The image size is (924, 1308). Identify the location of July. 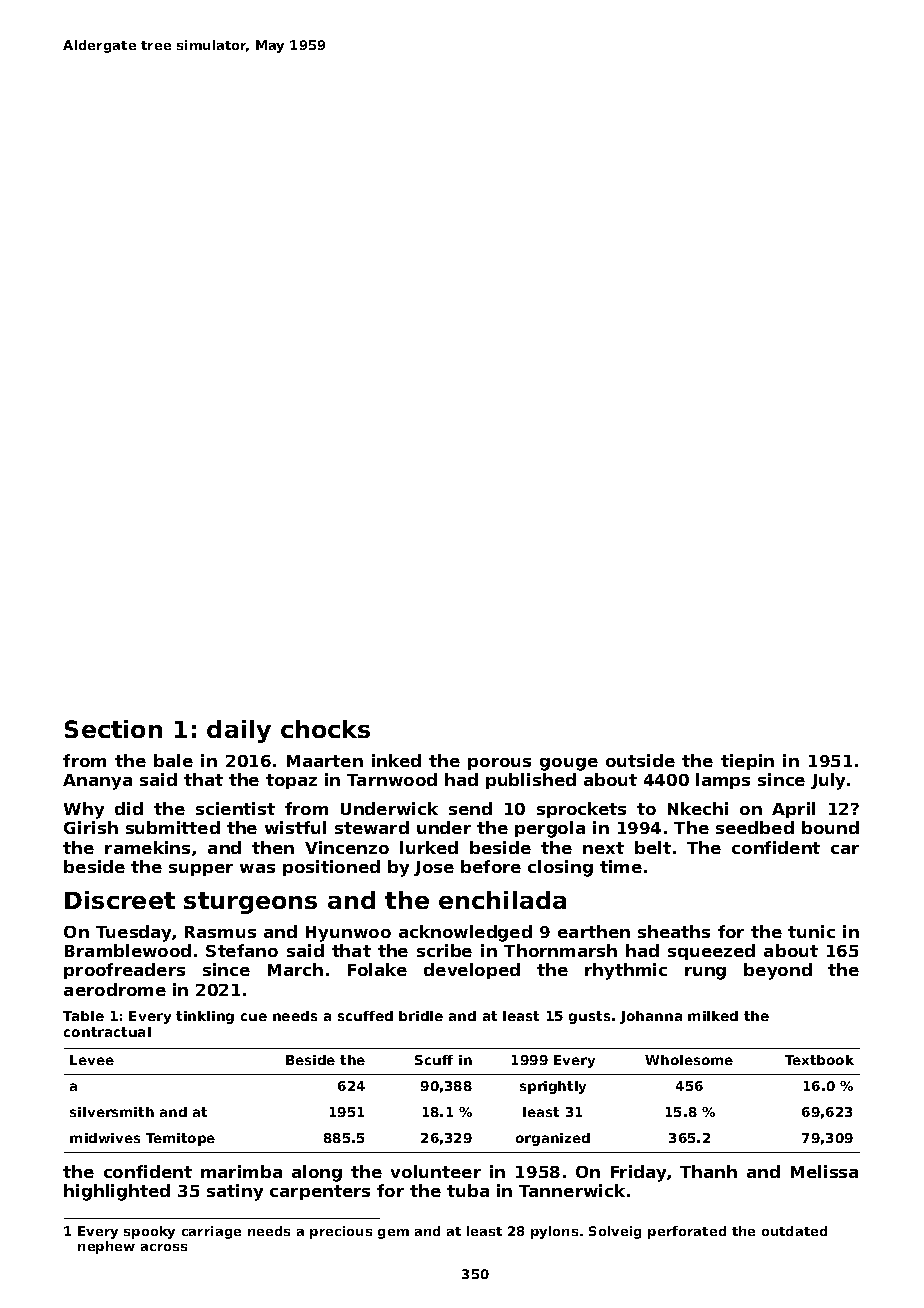
(828, 781).
